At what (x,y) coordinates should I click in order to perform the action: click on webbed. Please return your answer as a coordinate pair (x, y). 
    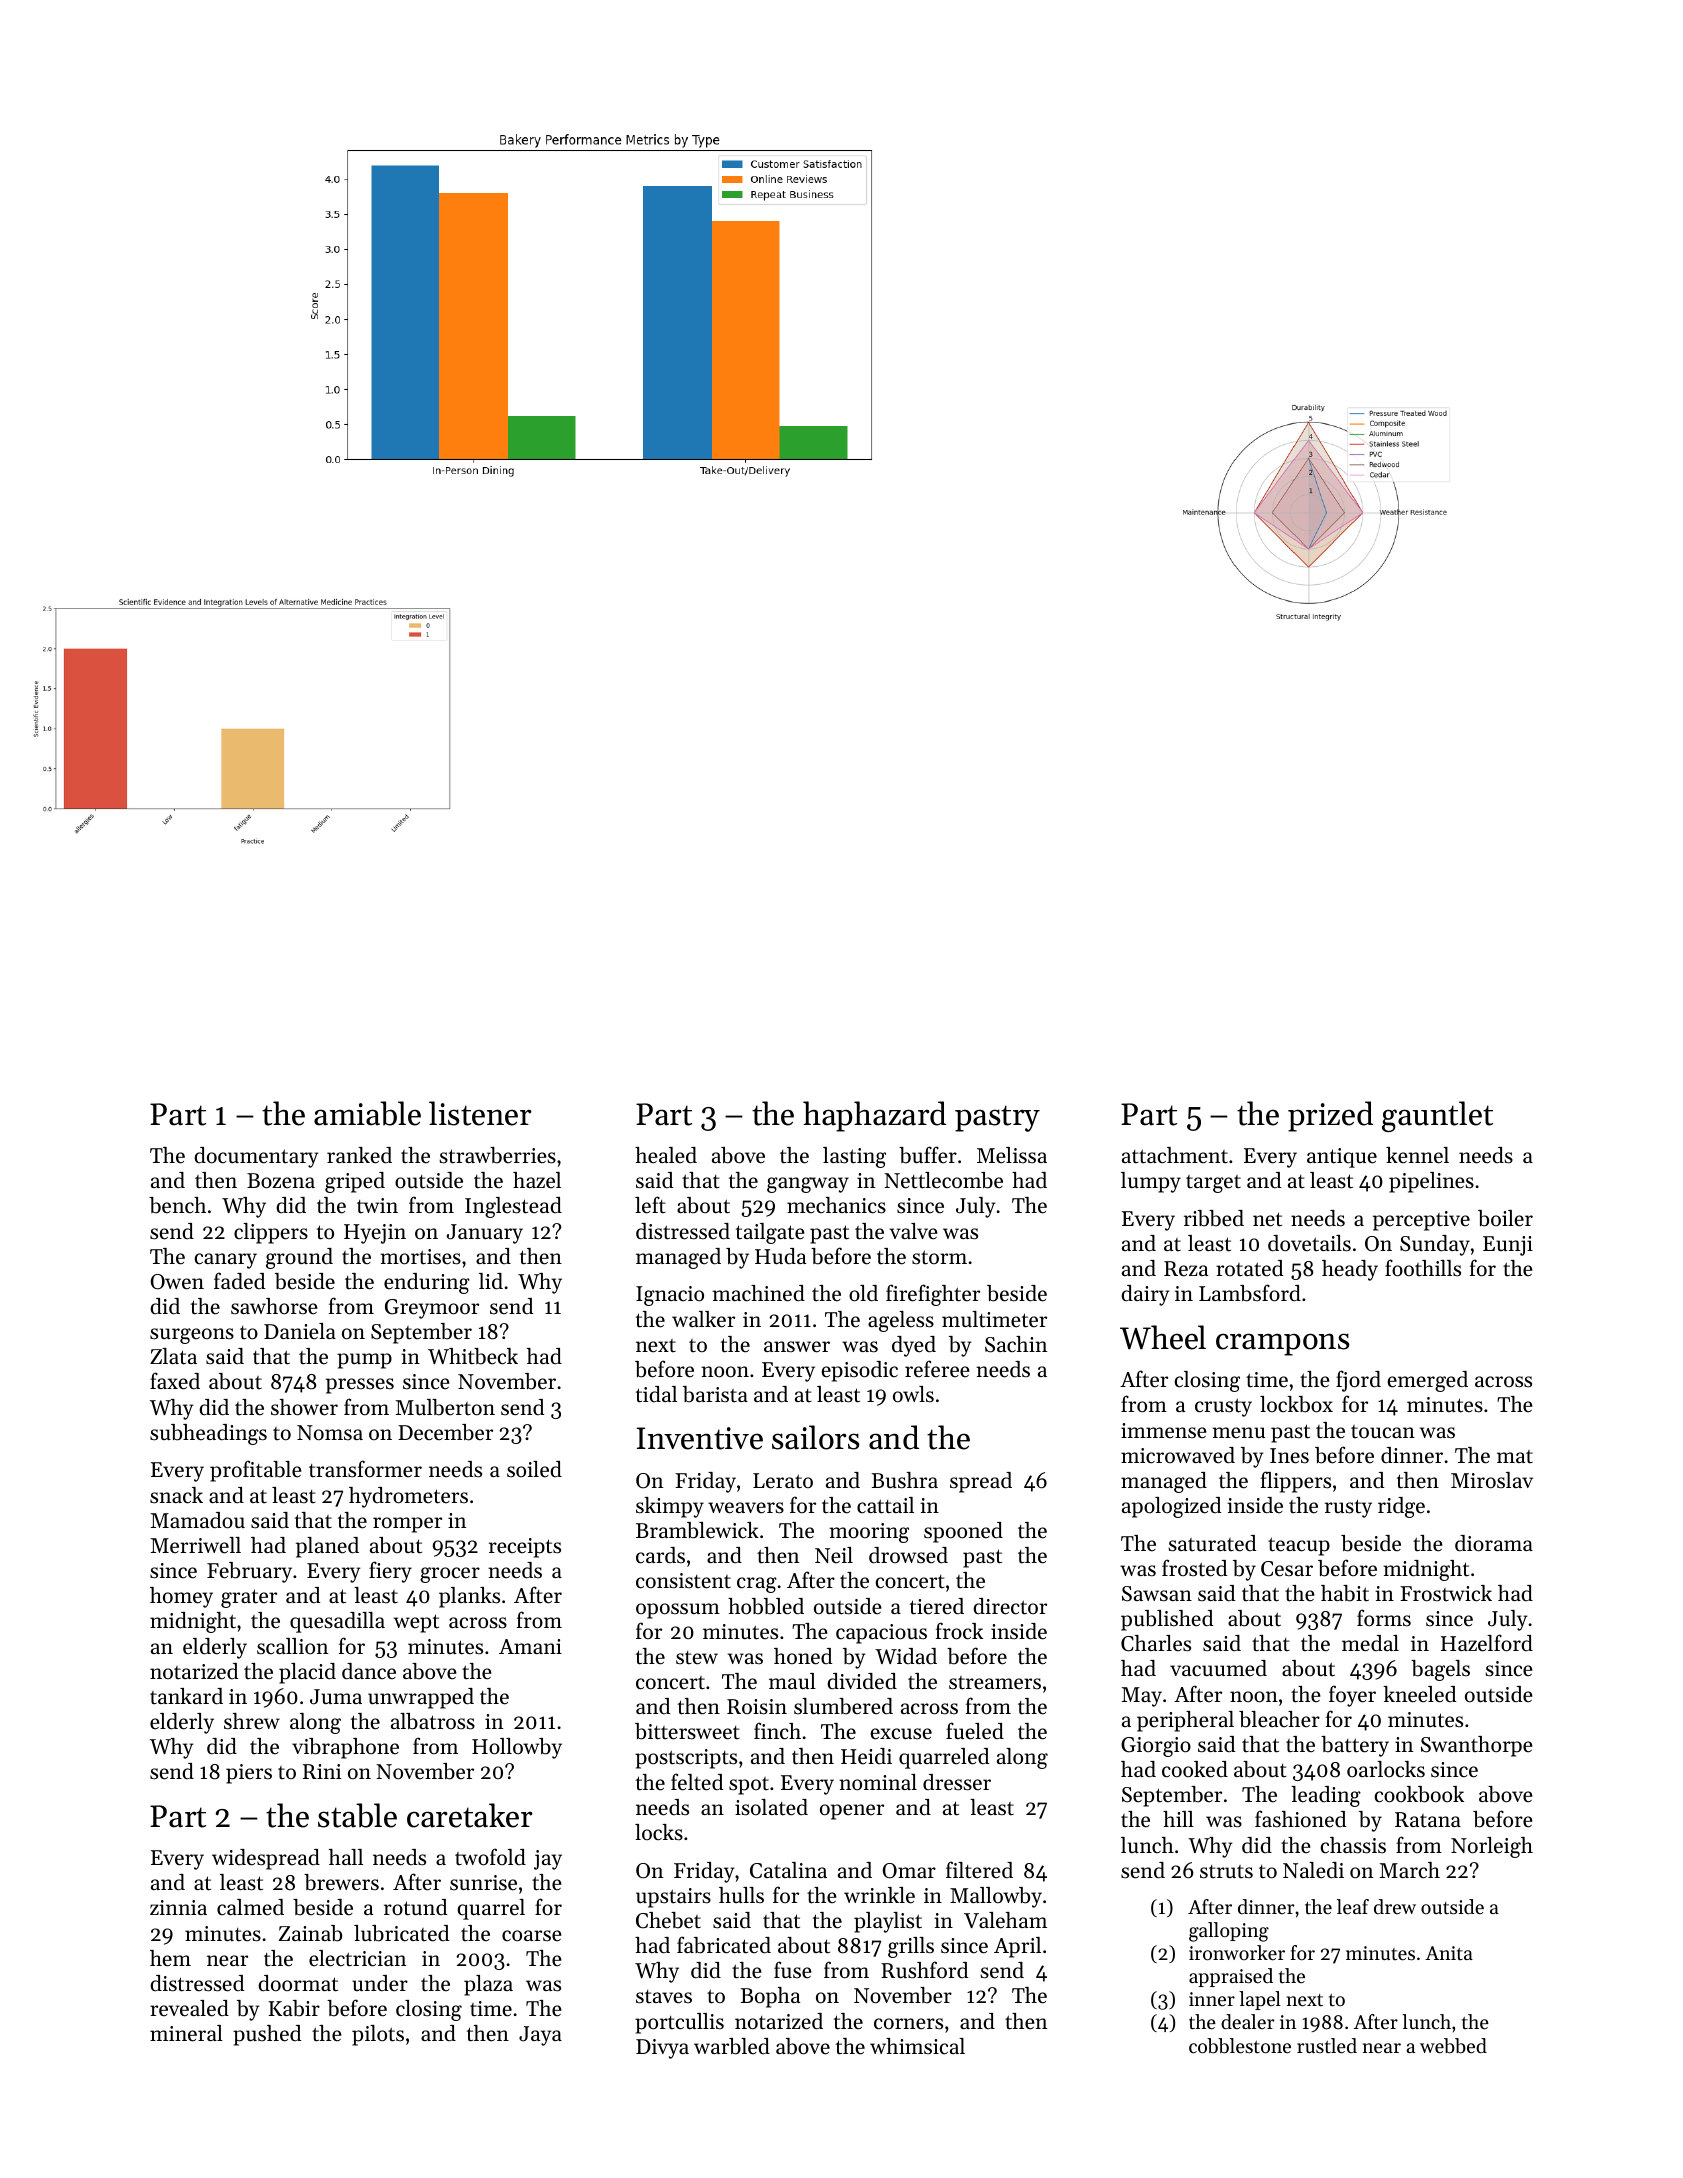
    Looking at the image, I should click on (1453, 2046).
